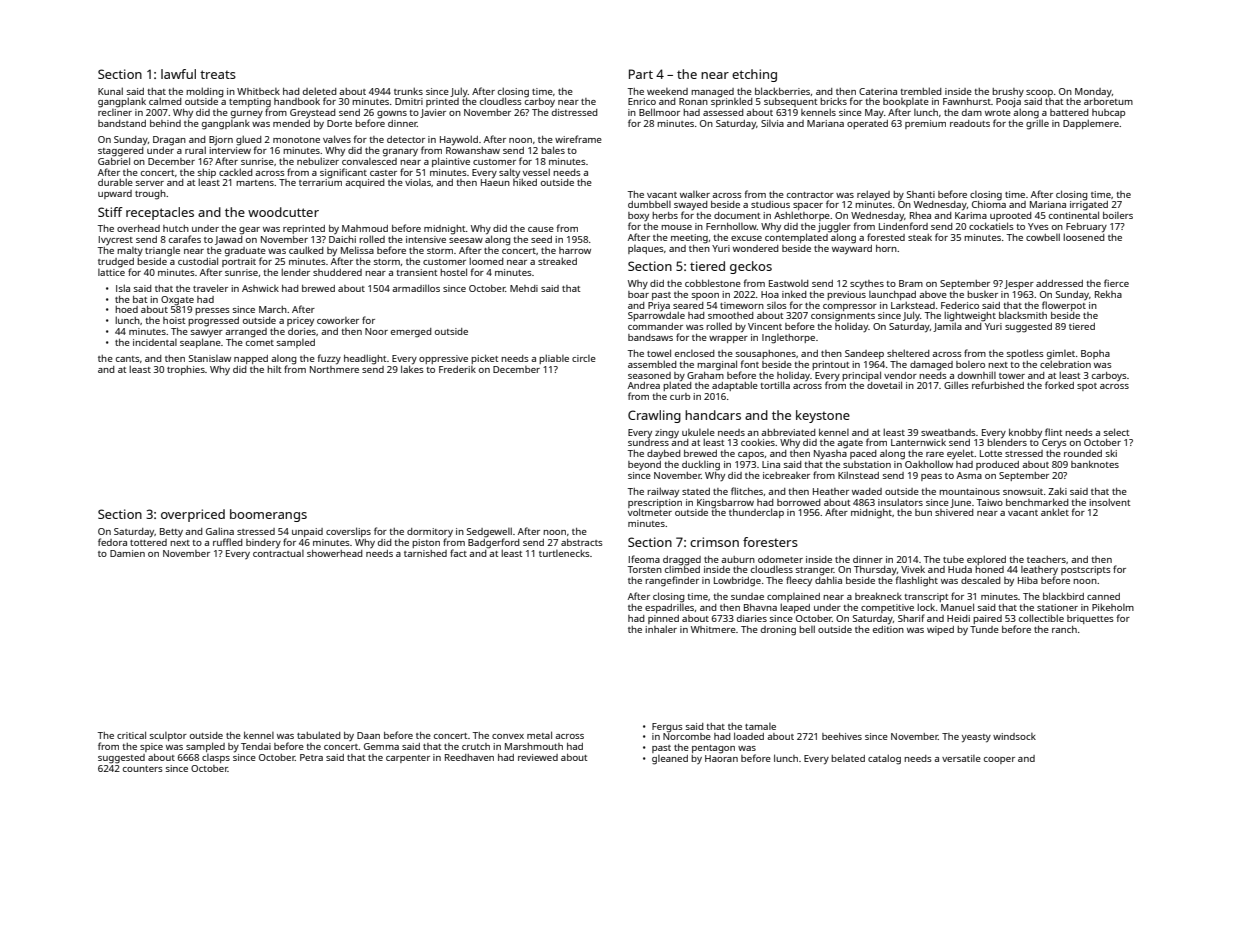 This screenshot has width=1233, height=952. I want to click on stated, so click(696, 491).
